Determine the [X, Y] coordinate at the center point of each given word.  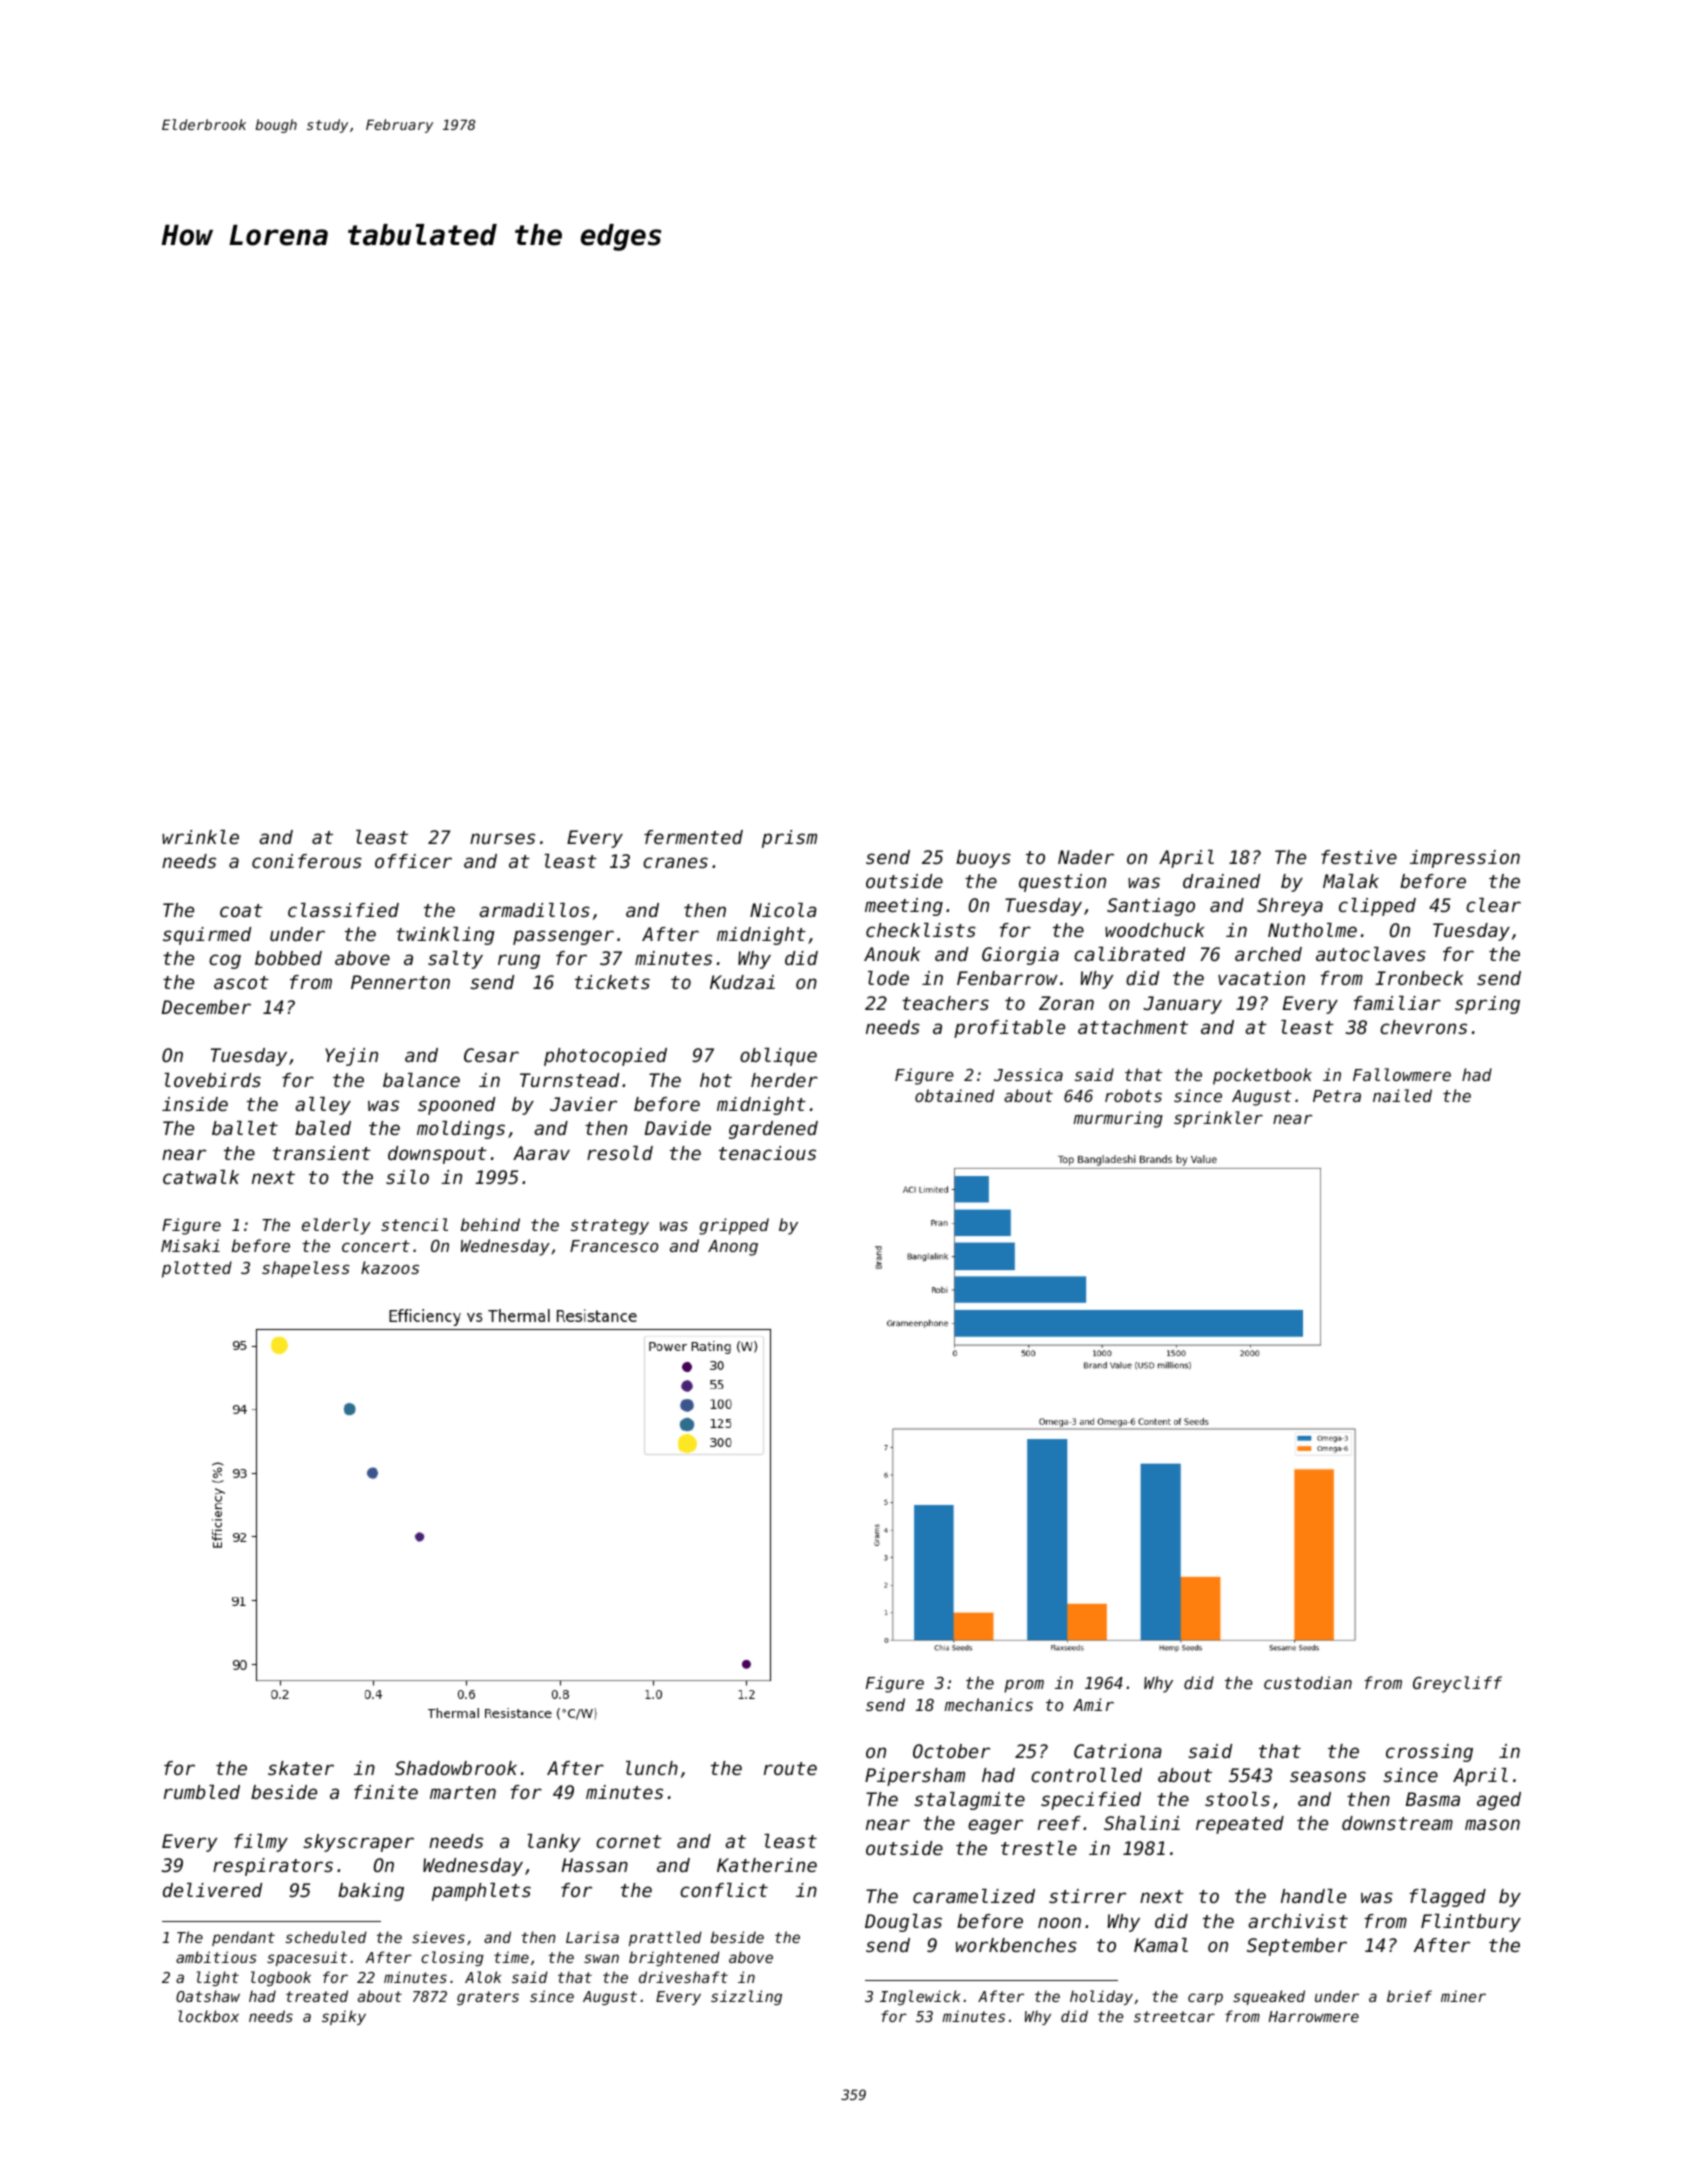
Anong [733, 1248]
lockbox [208, 2016]
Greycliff [1457, 1684]
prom [1024, 1686]
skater [301, 1768]
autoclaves [1371, 954]
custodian [1308, 1682]
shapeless [306, 1269]
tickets [612, 982]
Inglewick [920, 1997]
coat [241, 910]
